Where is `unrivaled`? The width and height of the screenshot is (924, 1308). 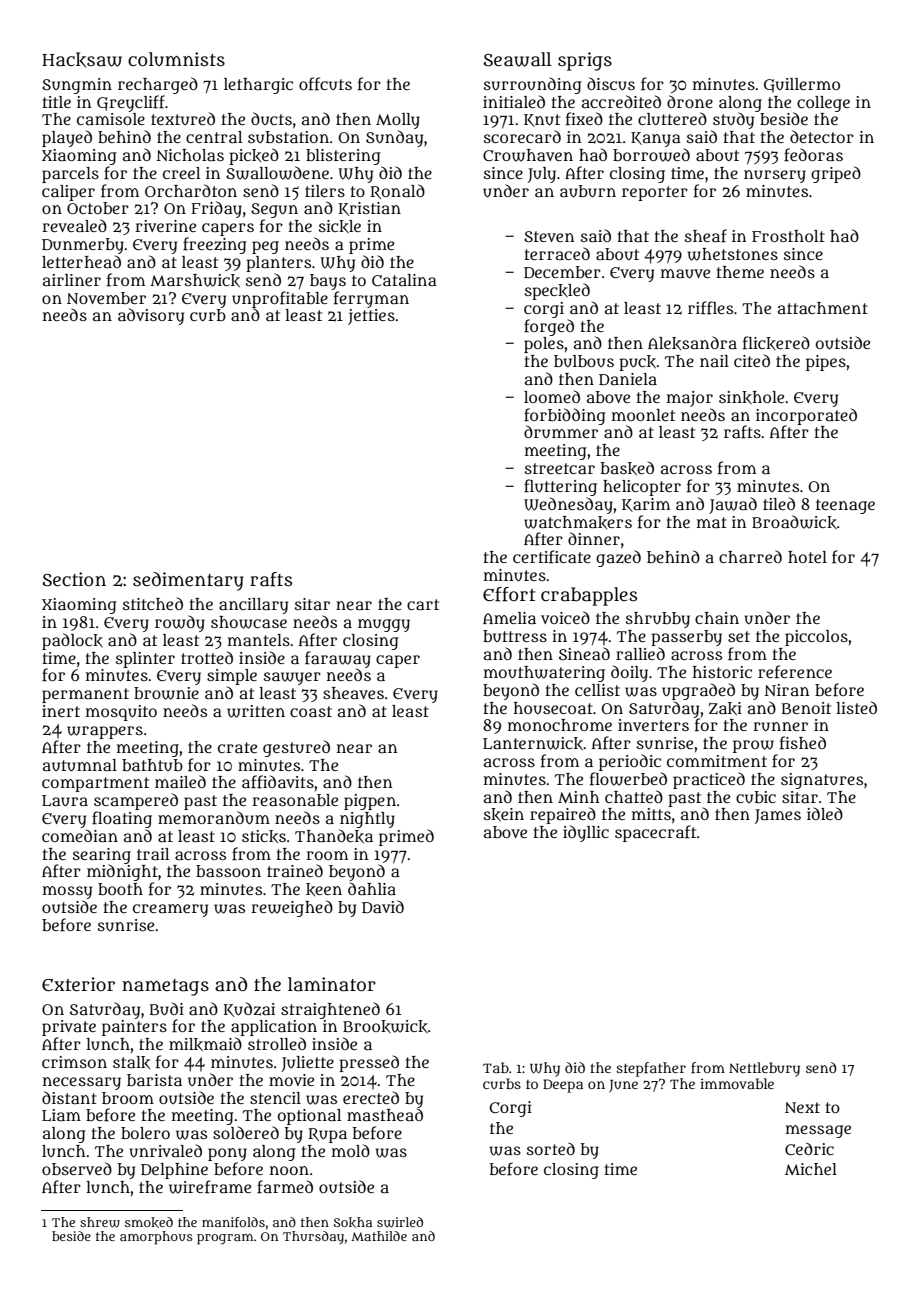
unrivaled is located at coordinates (165, 1150).
